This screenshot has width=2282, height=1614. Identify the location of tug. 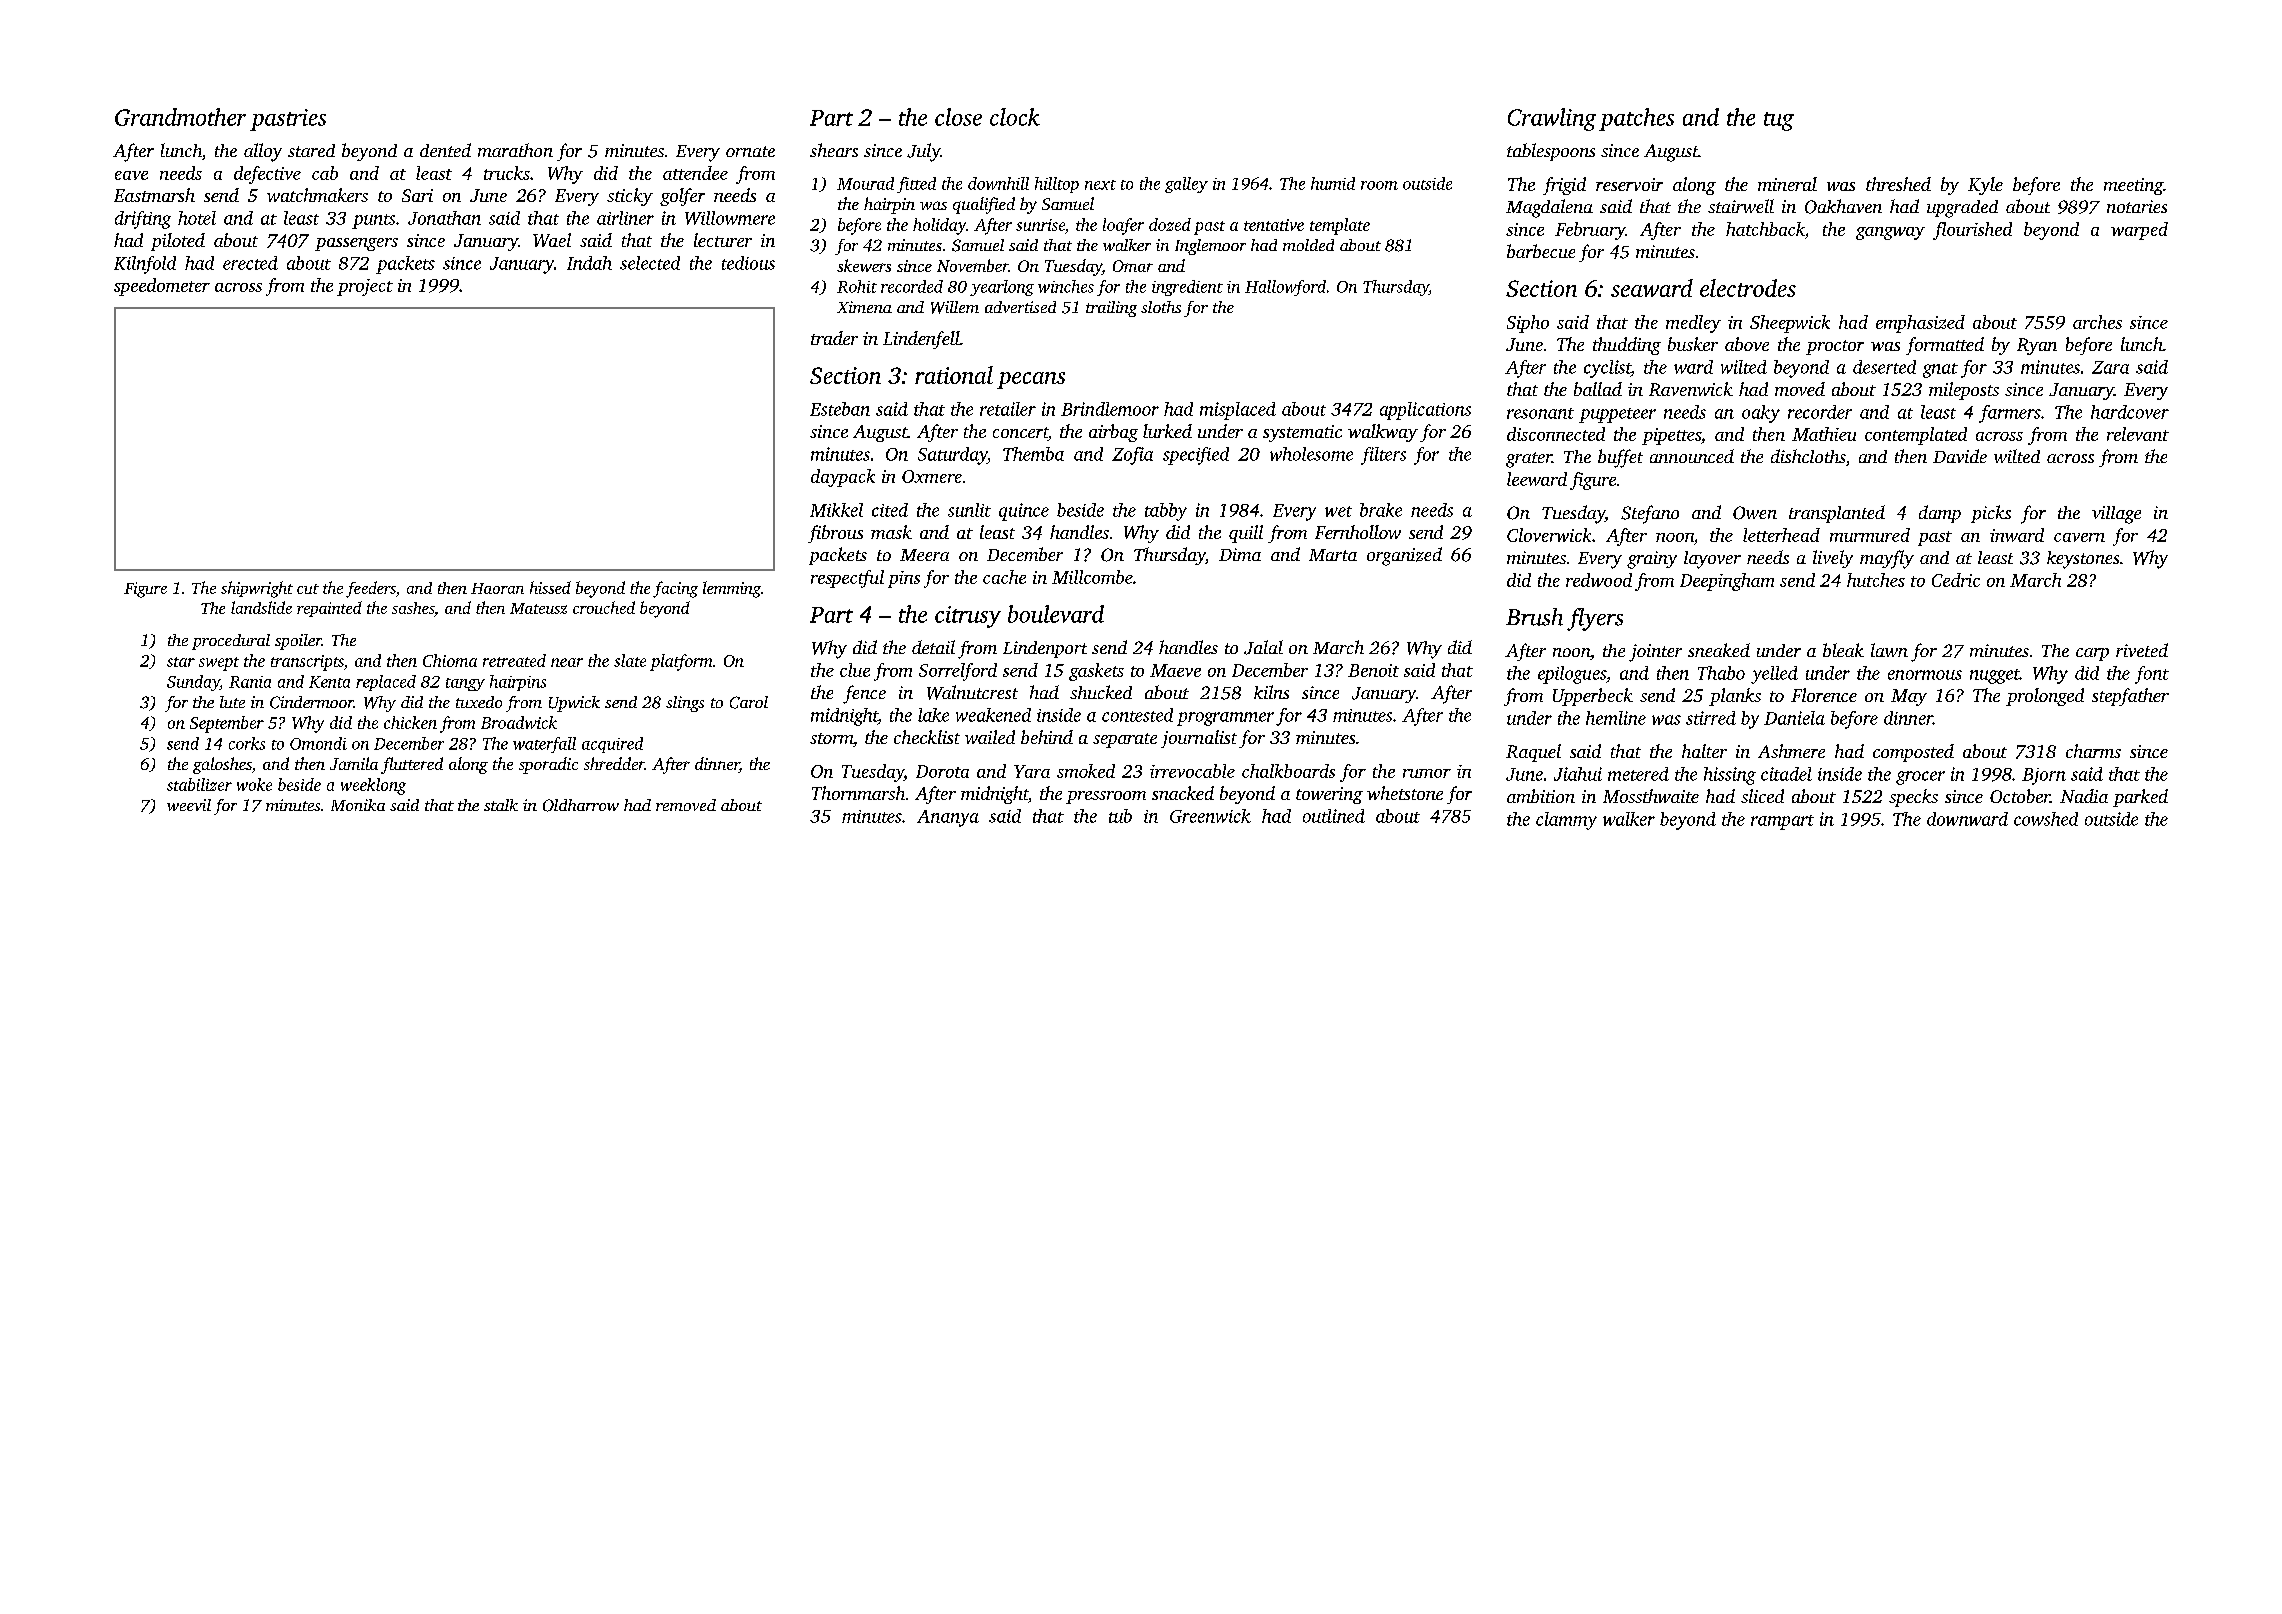
(1779, 121).
